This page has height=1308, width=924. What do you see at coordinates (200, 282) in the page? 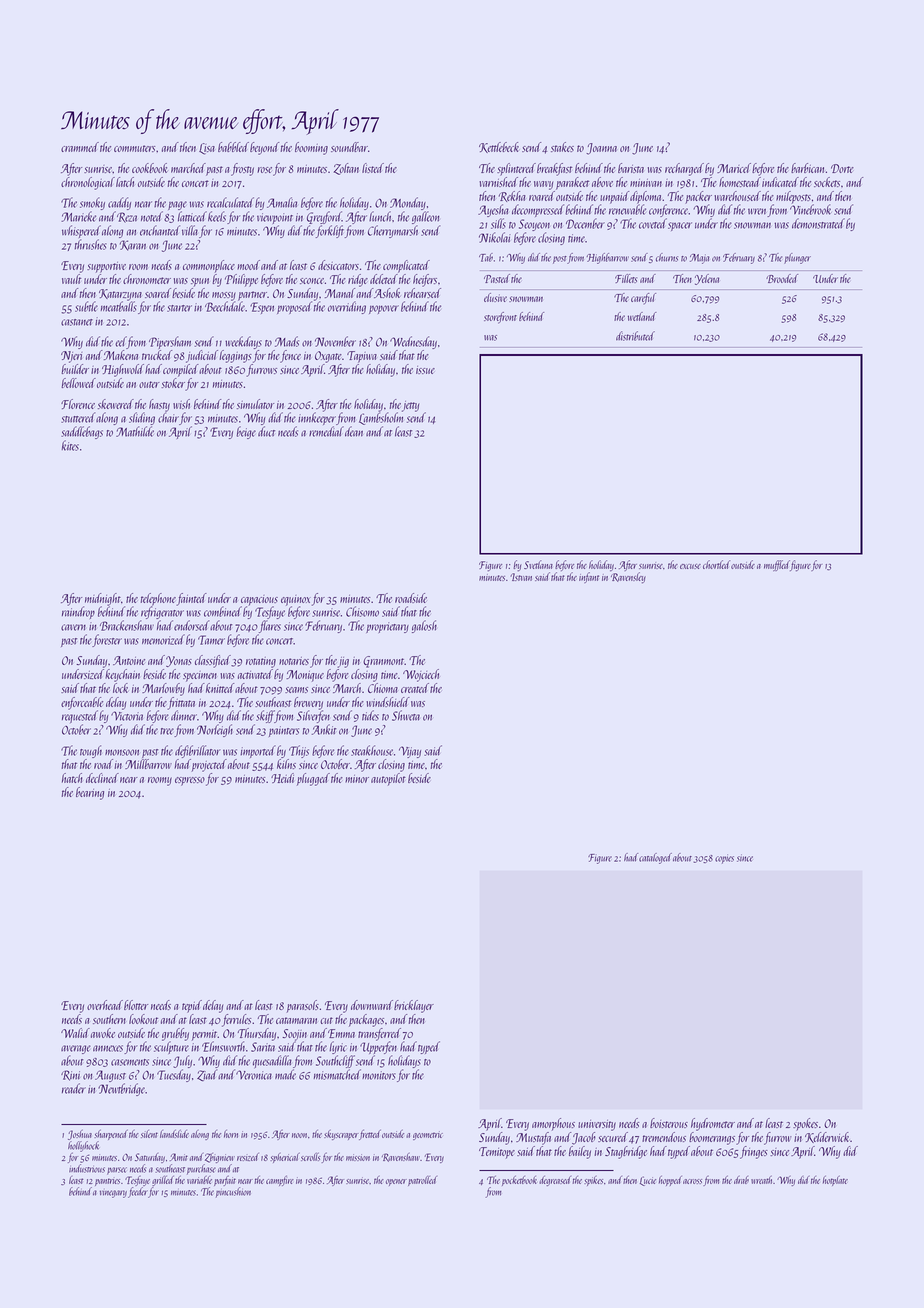
I see `spun` at bounding box center [200, 282].
